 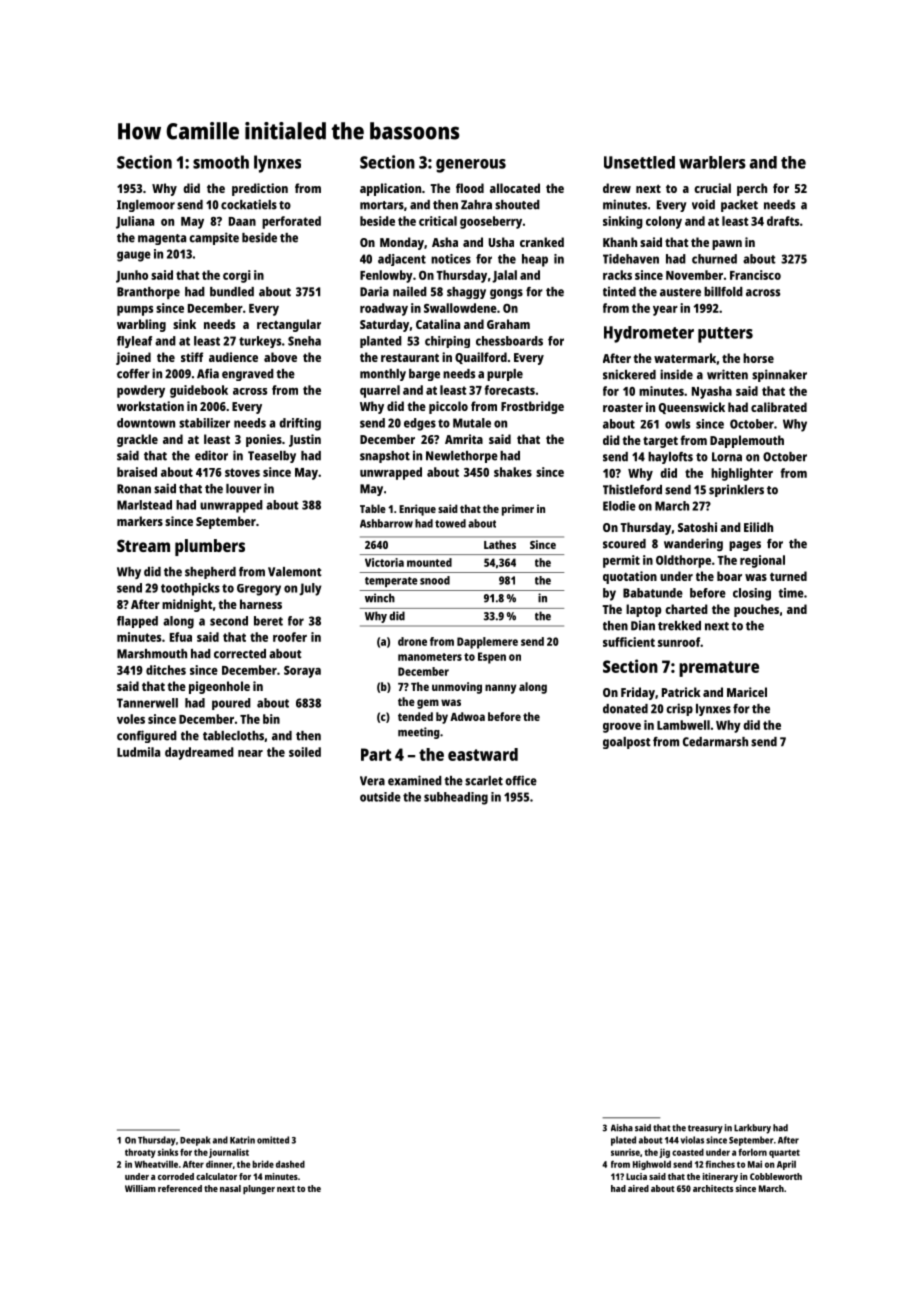 What do you see at coordinates (500, 689) in the page?
I see `nanny` at bounding box center [500, 689].
